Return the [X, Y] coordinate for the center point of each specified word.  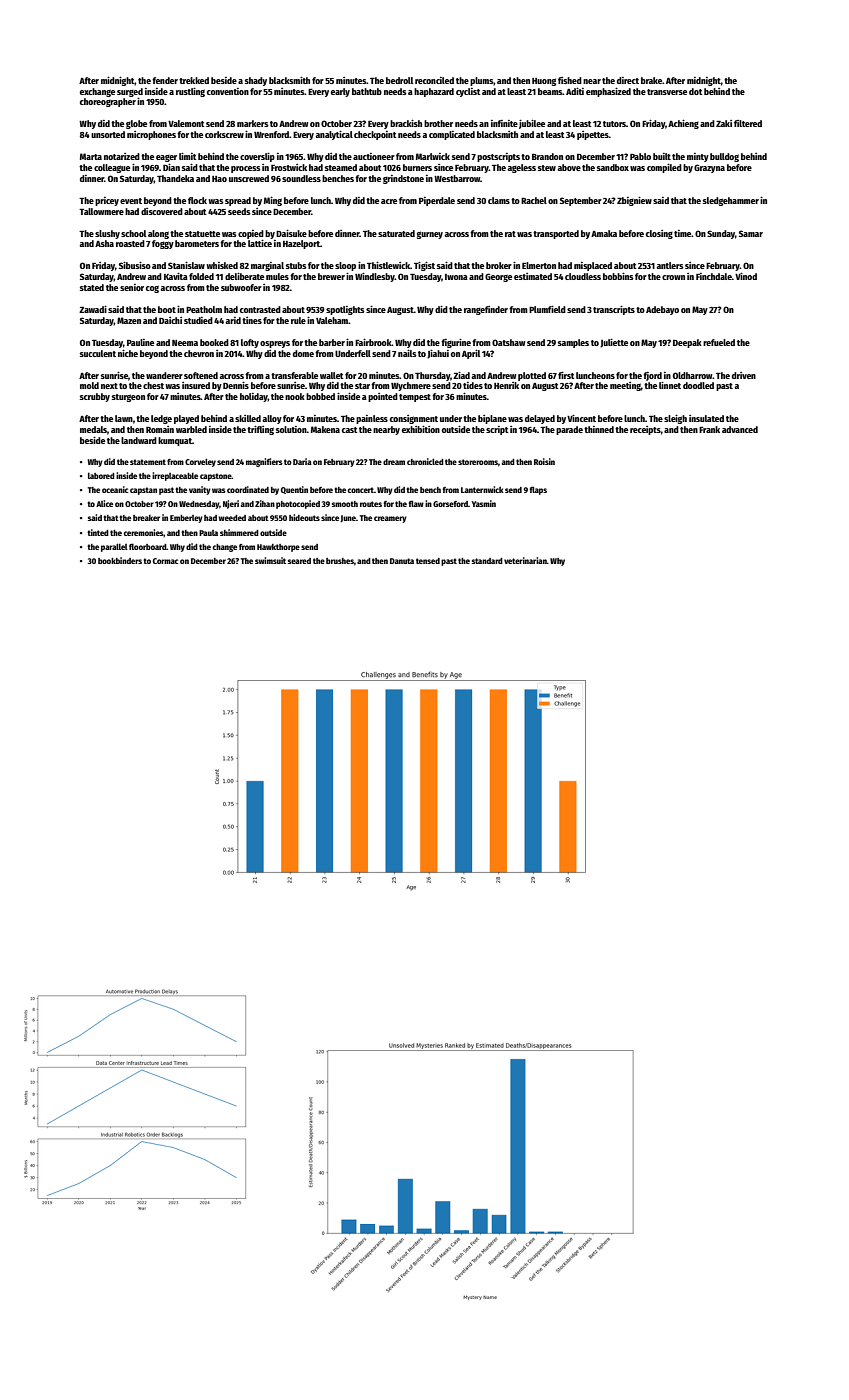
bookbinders [120, 560]
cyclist [468, 92]
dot [696, 91]
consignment [414, 419]
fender [165, 80]
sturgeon [128, 398]
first [566, 375]
